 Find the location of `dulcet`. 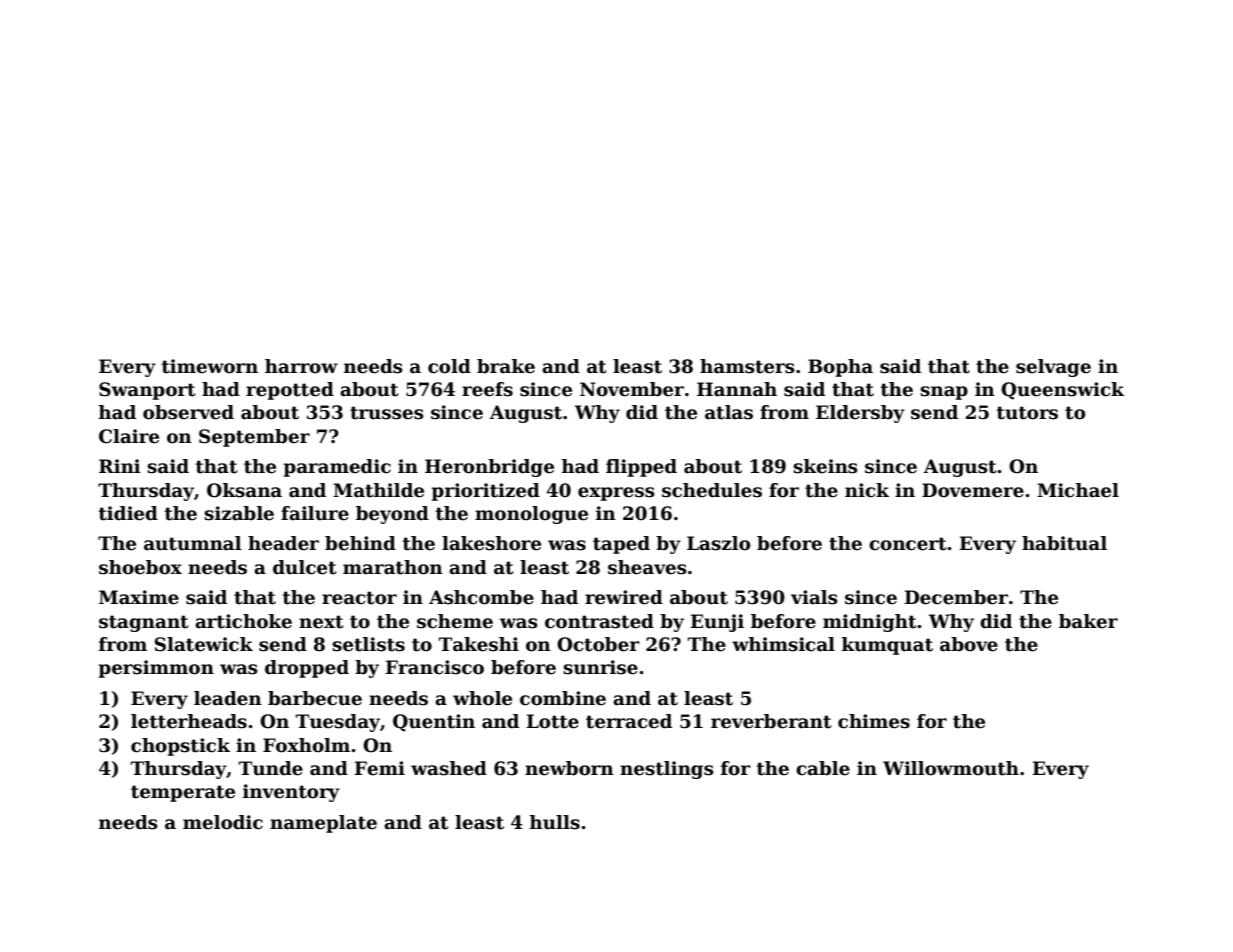

dulcet is located at coordinates (305, 567).
